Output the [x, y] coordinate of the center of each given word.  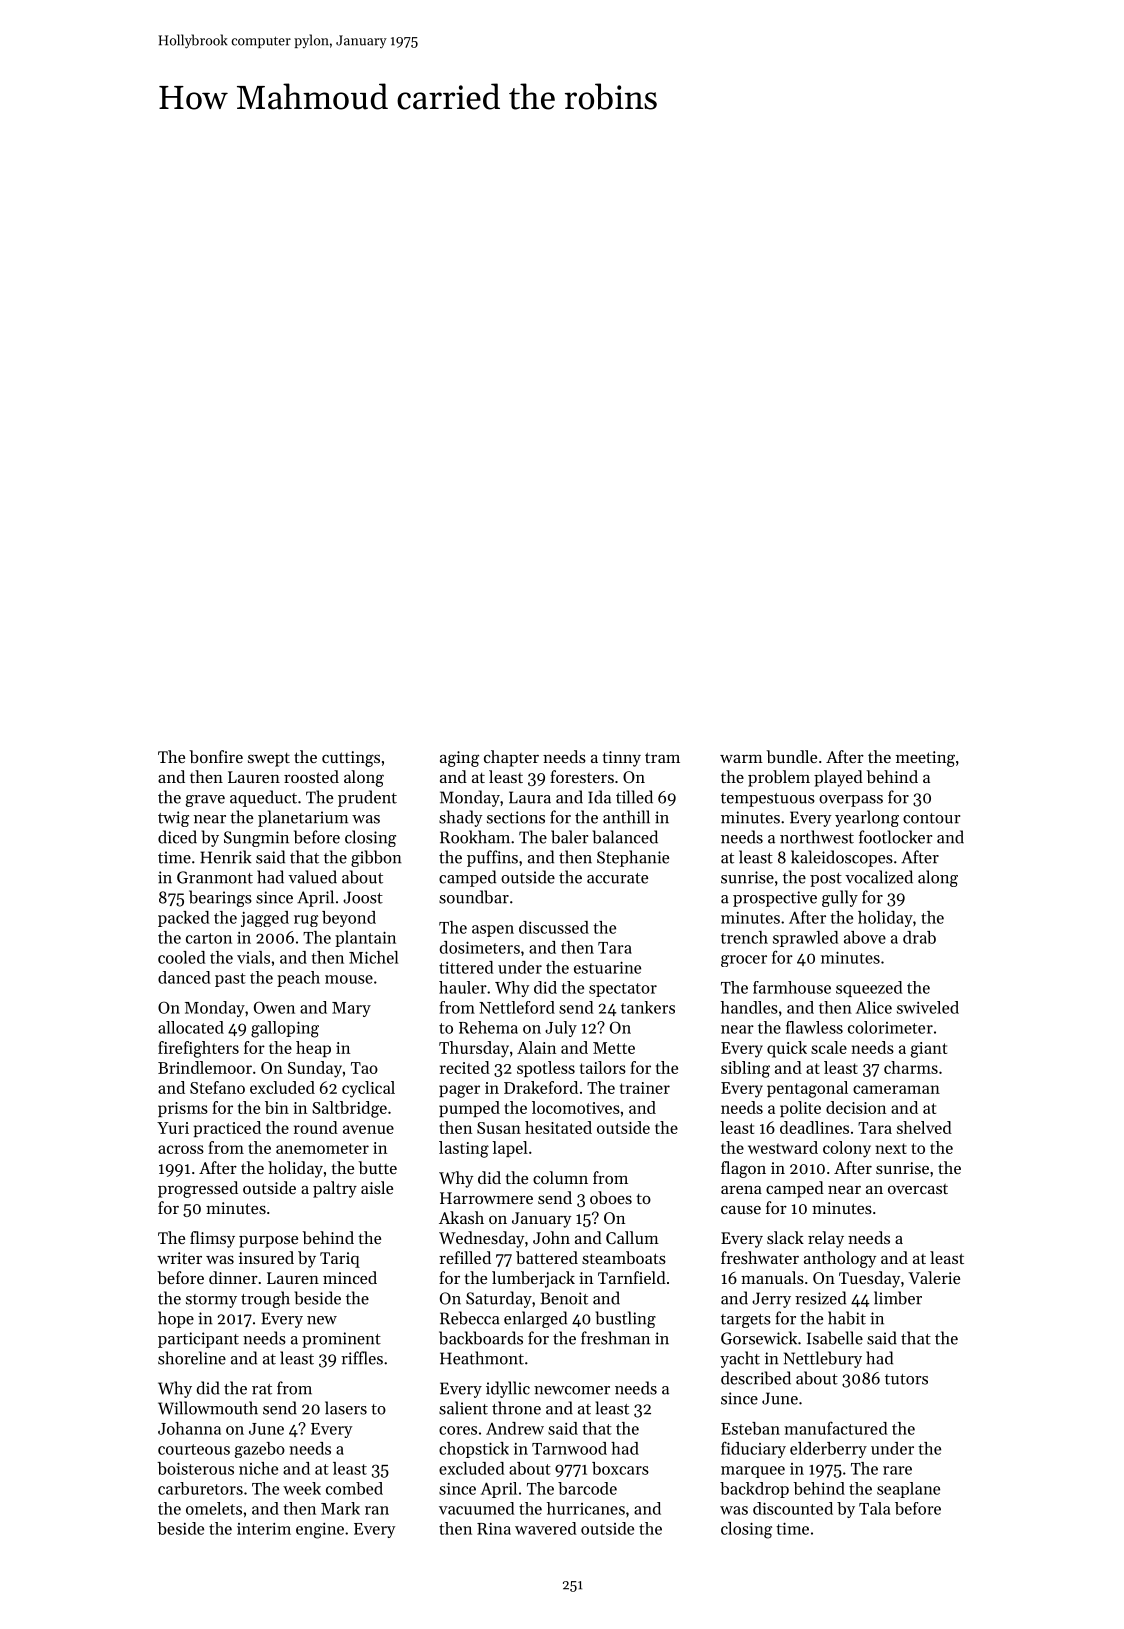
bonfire [216, 756]
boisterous [195, 1468]
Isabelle [835, 1338]
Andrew [515, 1428]
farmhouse [792, 987]
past [230, 980]
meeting [925, 759]
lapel [510, 1149]
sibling [745, 1069]
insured [266, 1257]
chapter [511, 758]
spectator [623, 990]
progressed [198, 1189]
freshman [615, 1338]
